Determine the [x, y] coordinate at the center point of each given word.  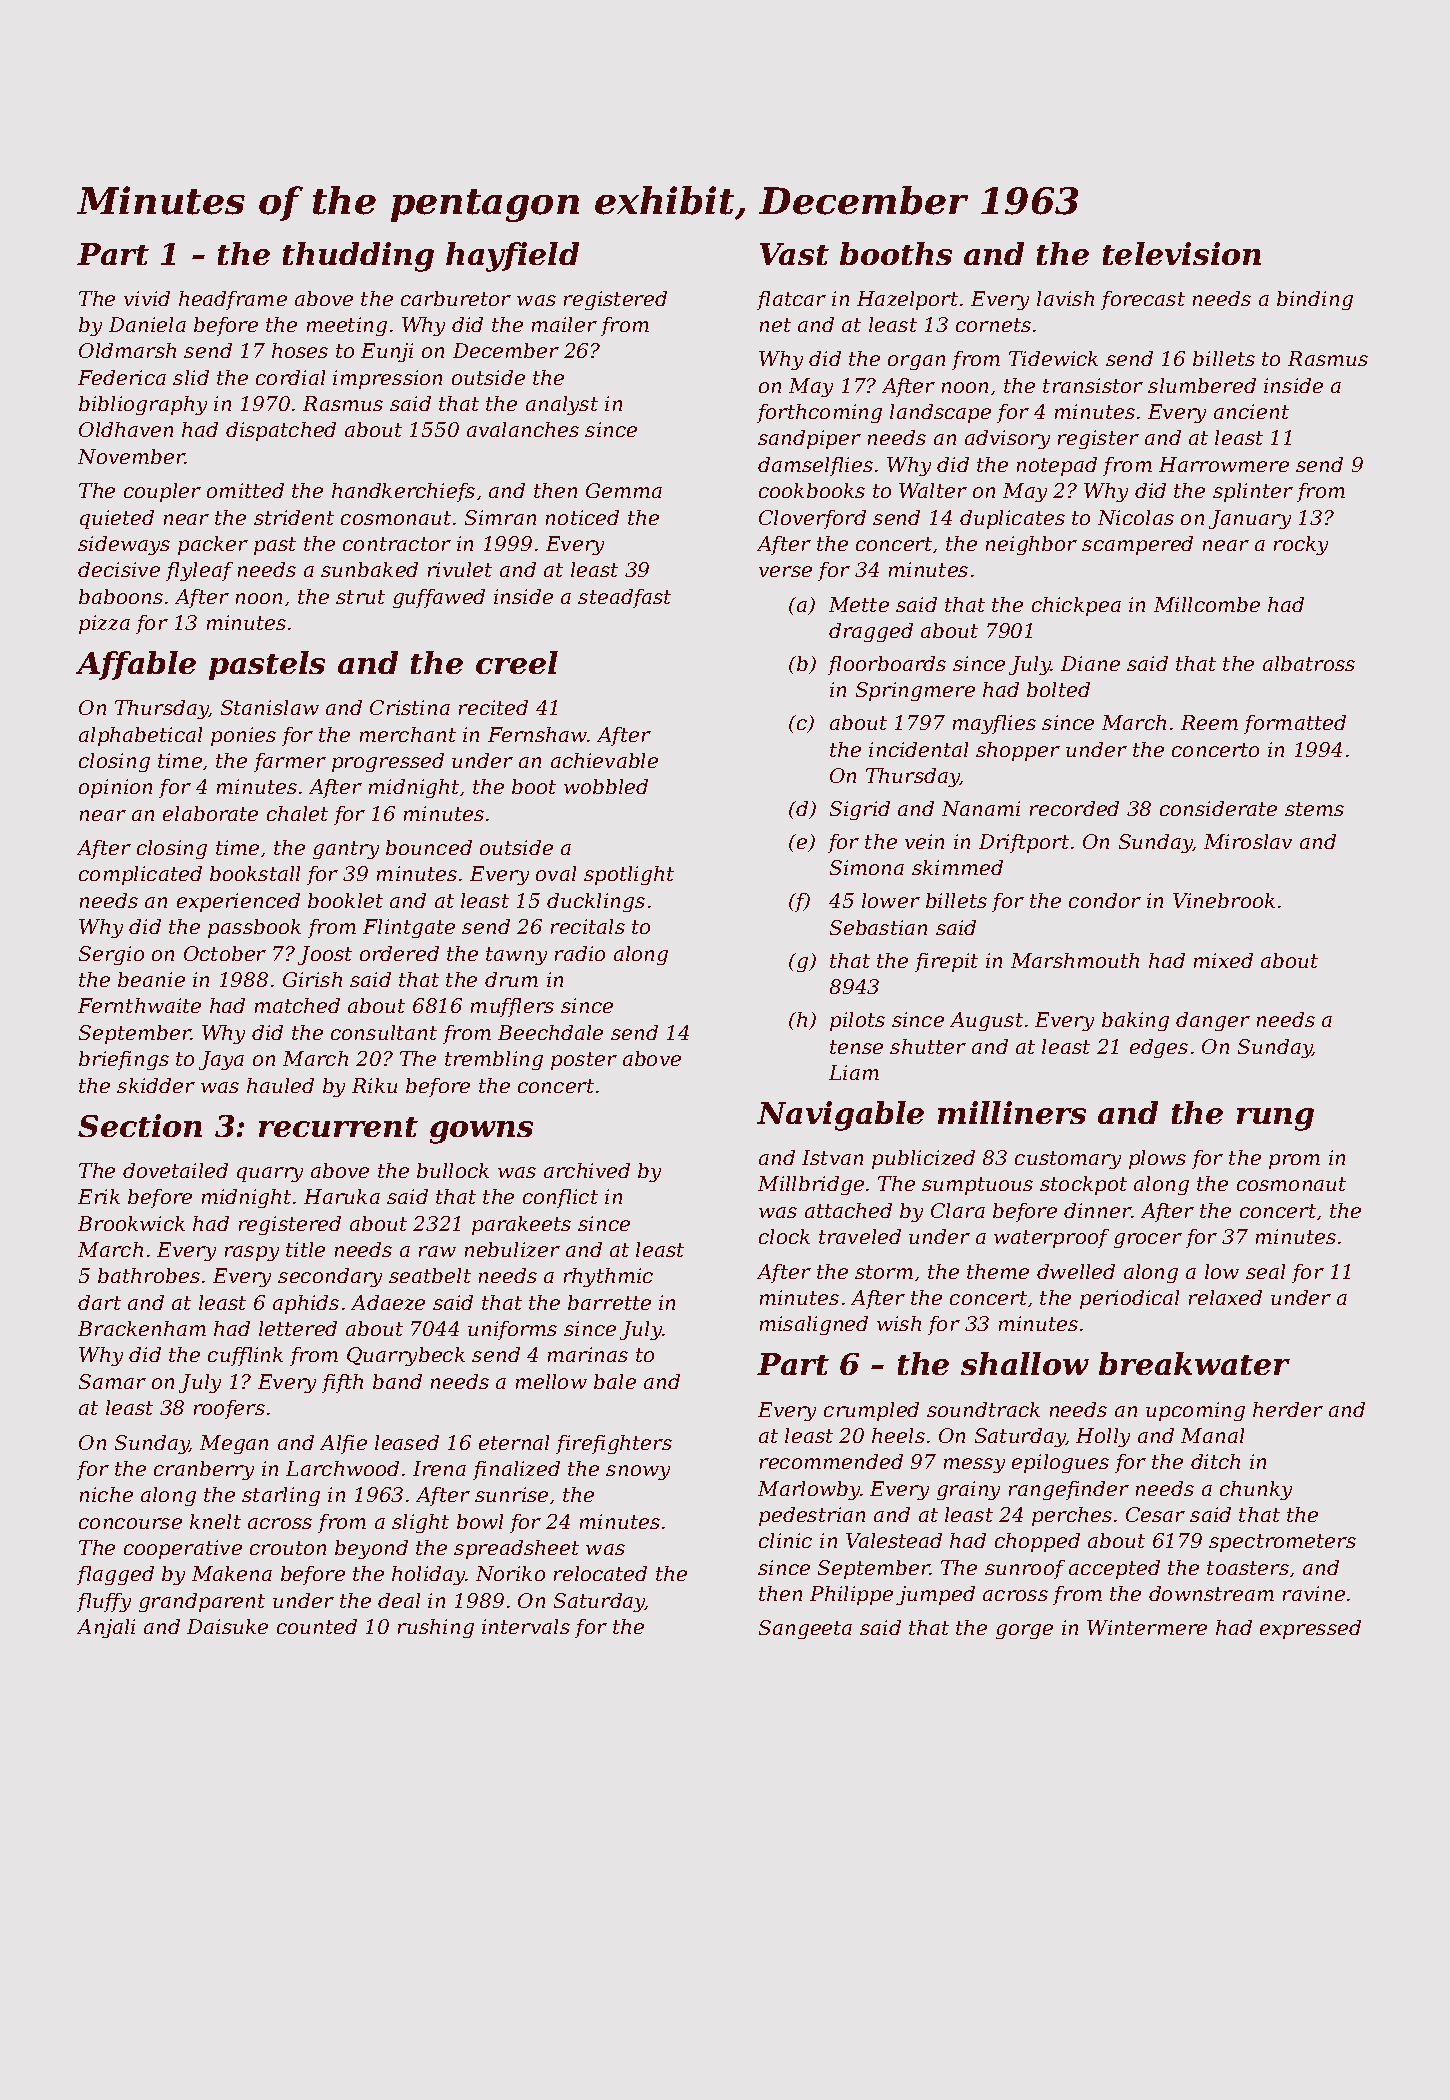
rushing [436, 1628]
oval [556, 873]
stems [1314, 809]
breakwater [1194, 1363]
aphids [306, 1304]
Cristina [410, 707]
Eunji [387, 352]
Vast [794, 254]
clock [784, 1236]
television [1182, 253]
